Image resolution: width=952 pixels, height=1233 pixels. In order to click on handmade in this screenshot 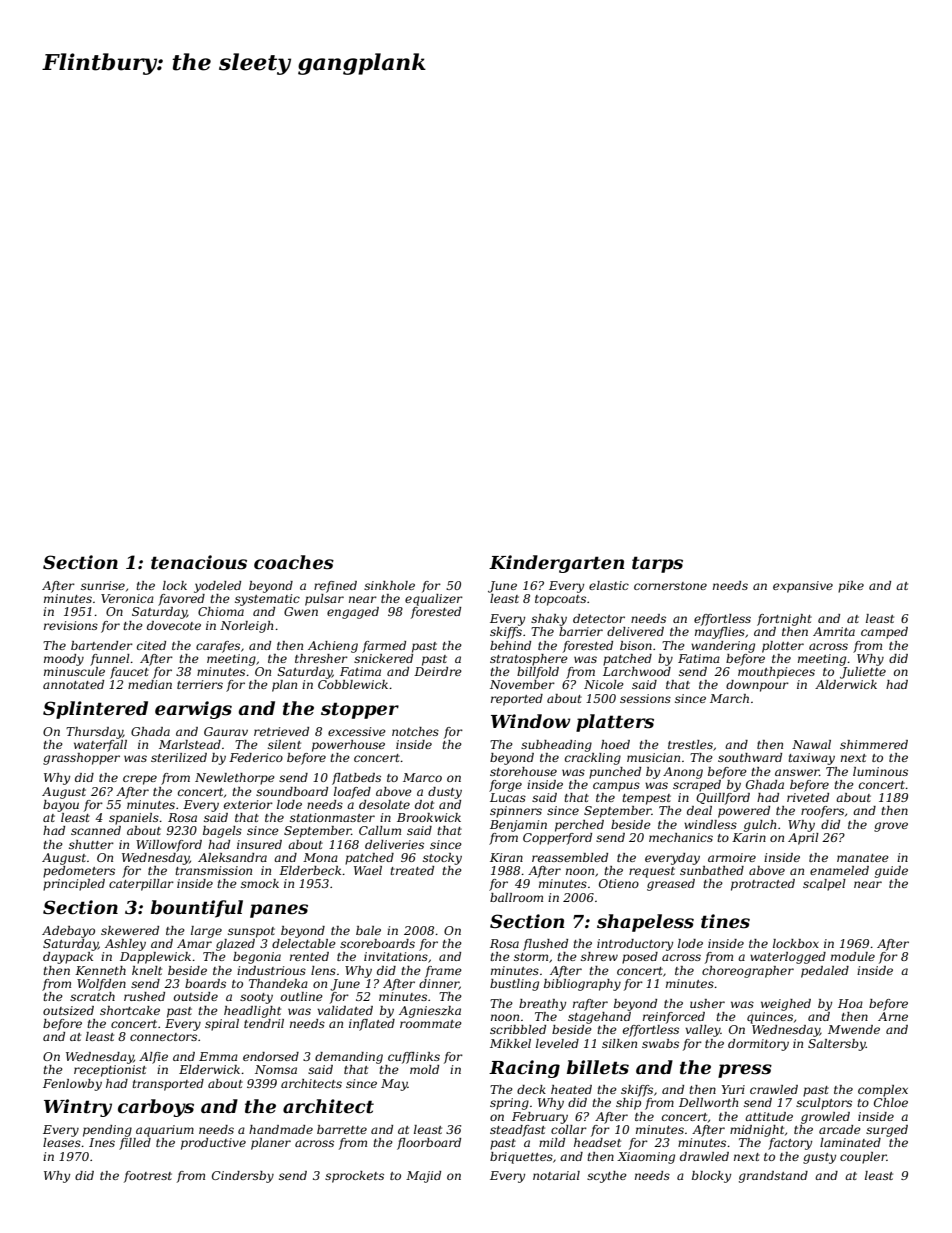, I will do `click(281, 1129)`.
